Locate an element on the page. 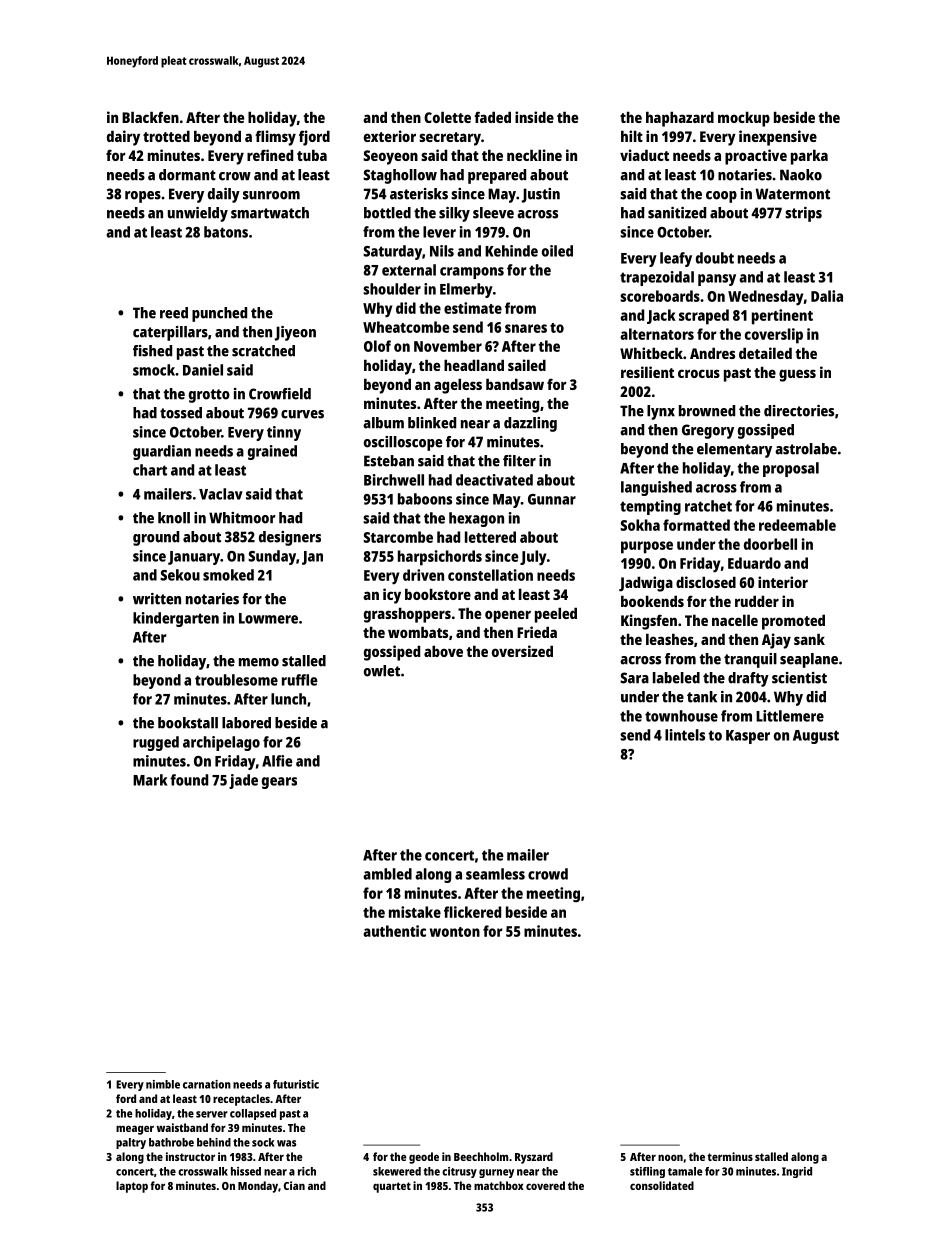  inside is located at coordinates (534, 117).
